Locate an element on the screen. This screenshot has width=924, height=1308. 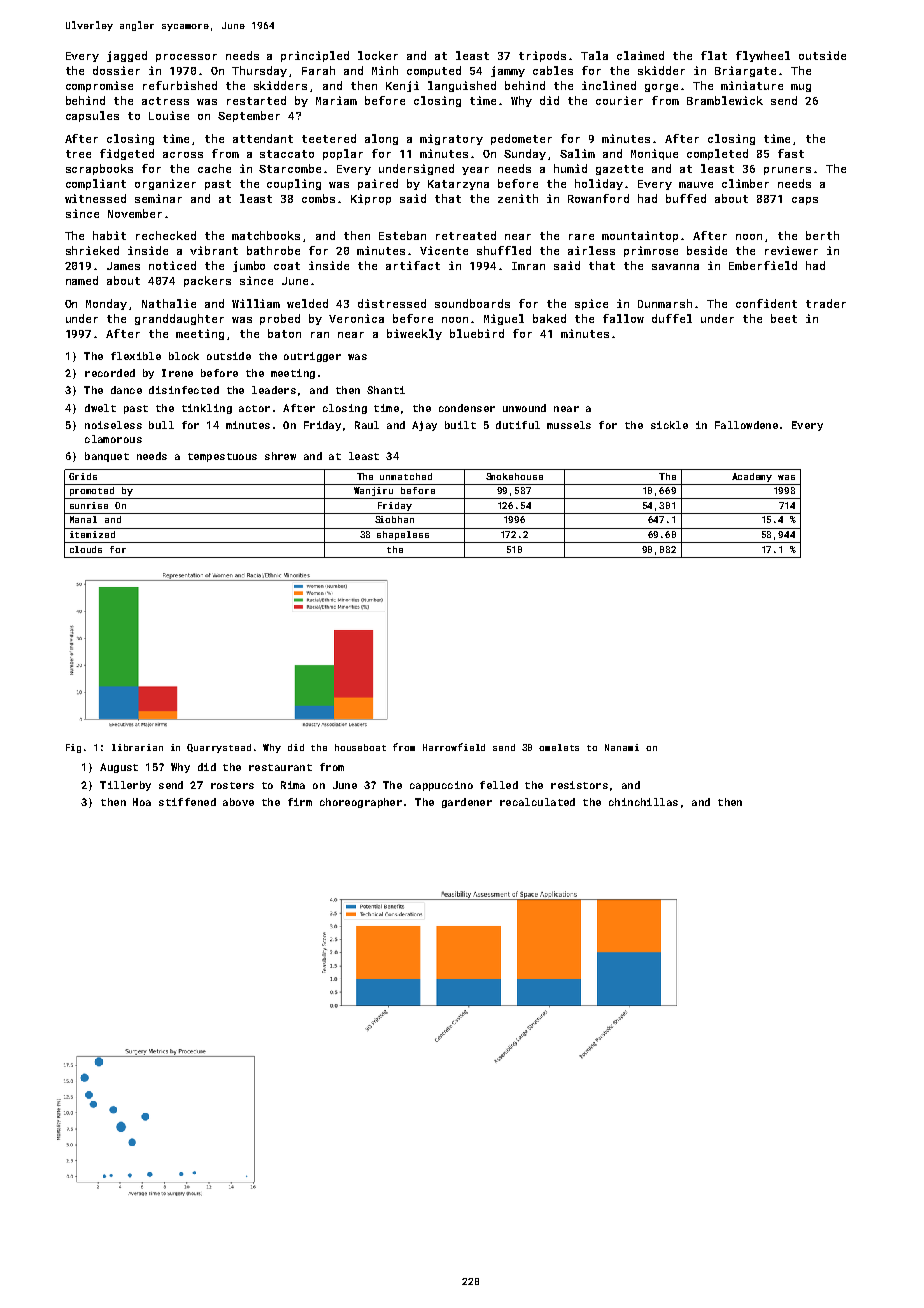
sickle is located at coordinates (669, 425).
